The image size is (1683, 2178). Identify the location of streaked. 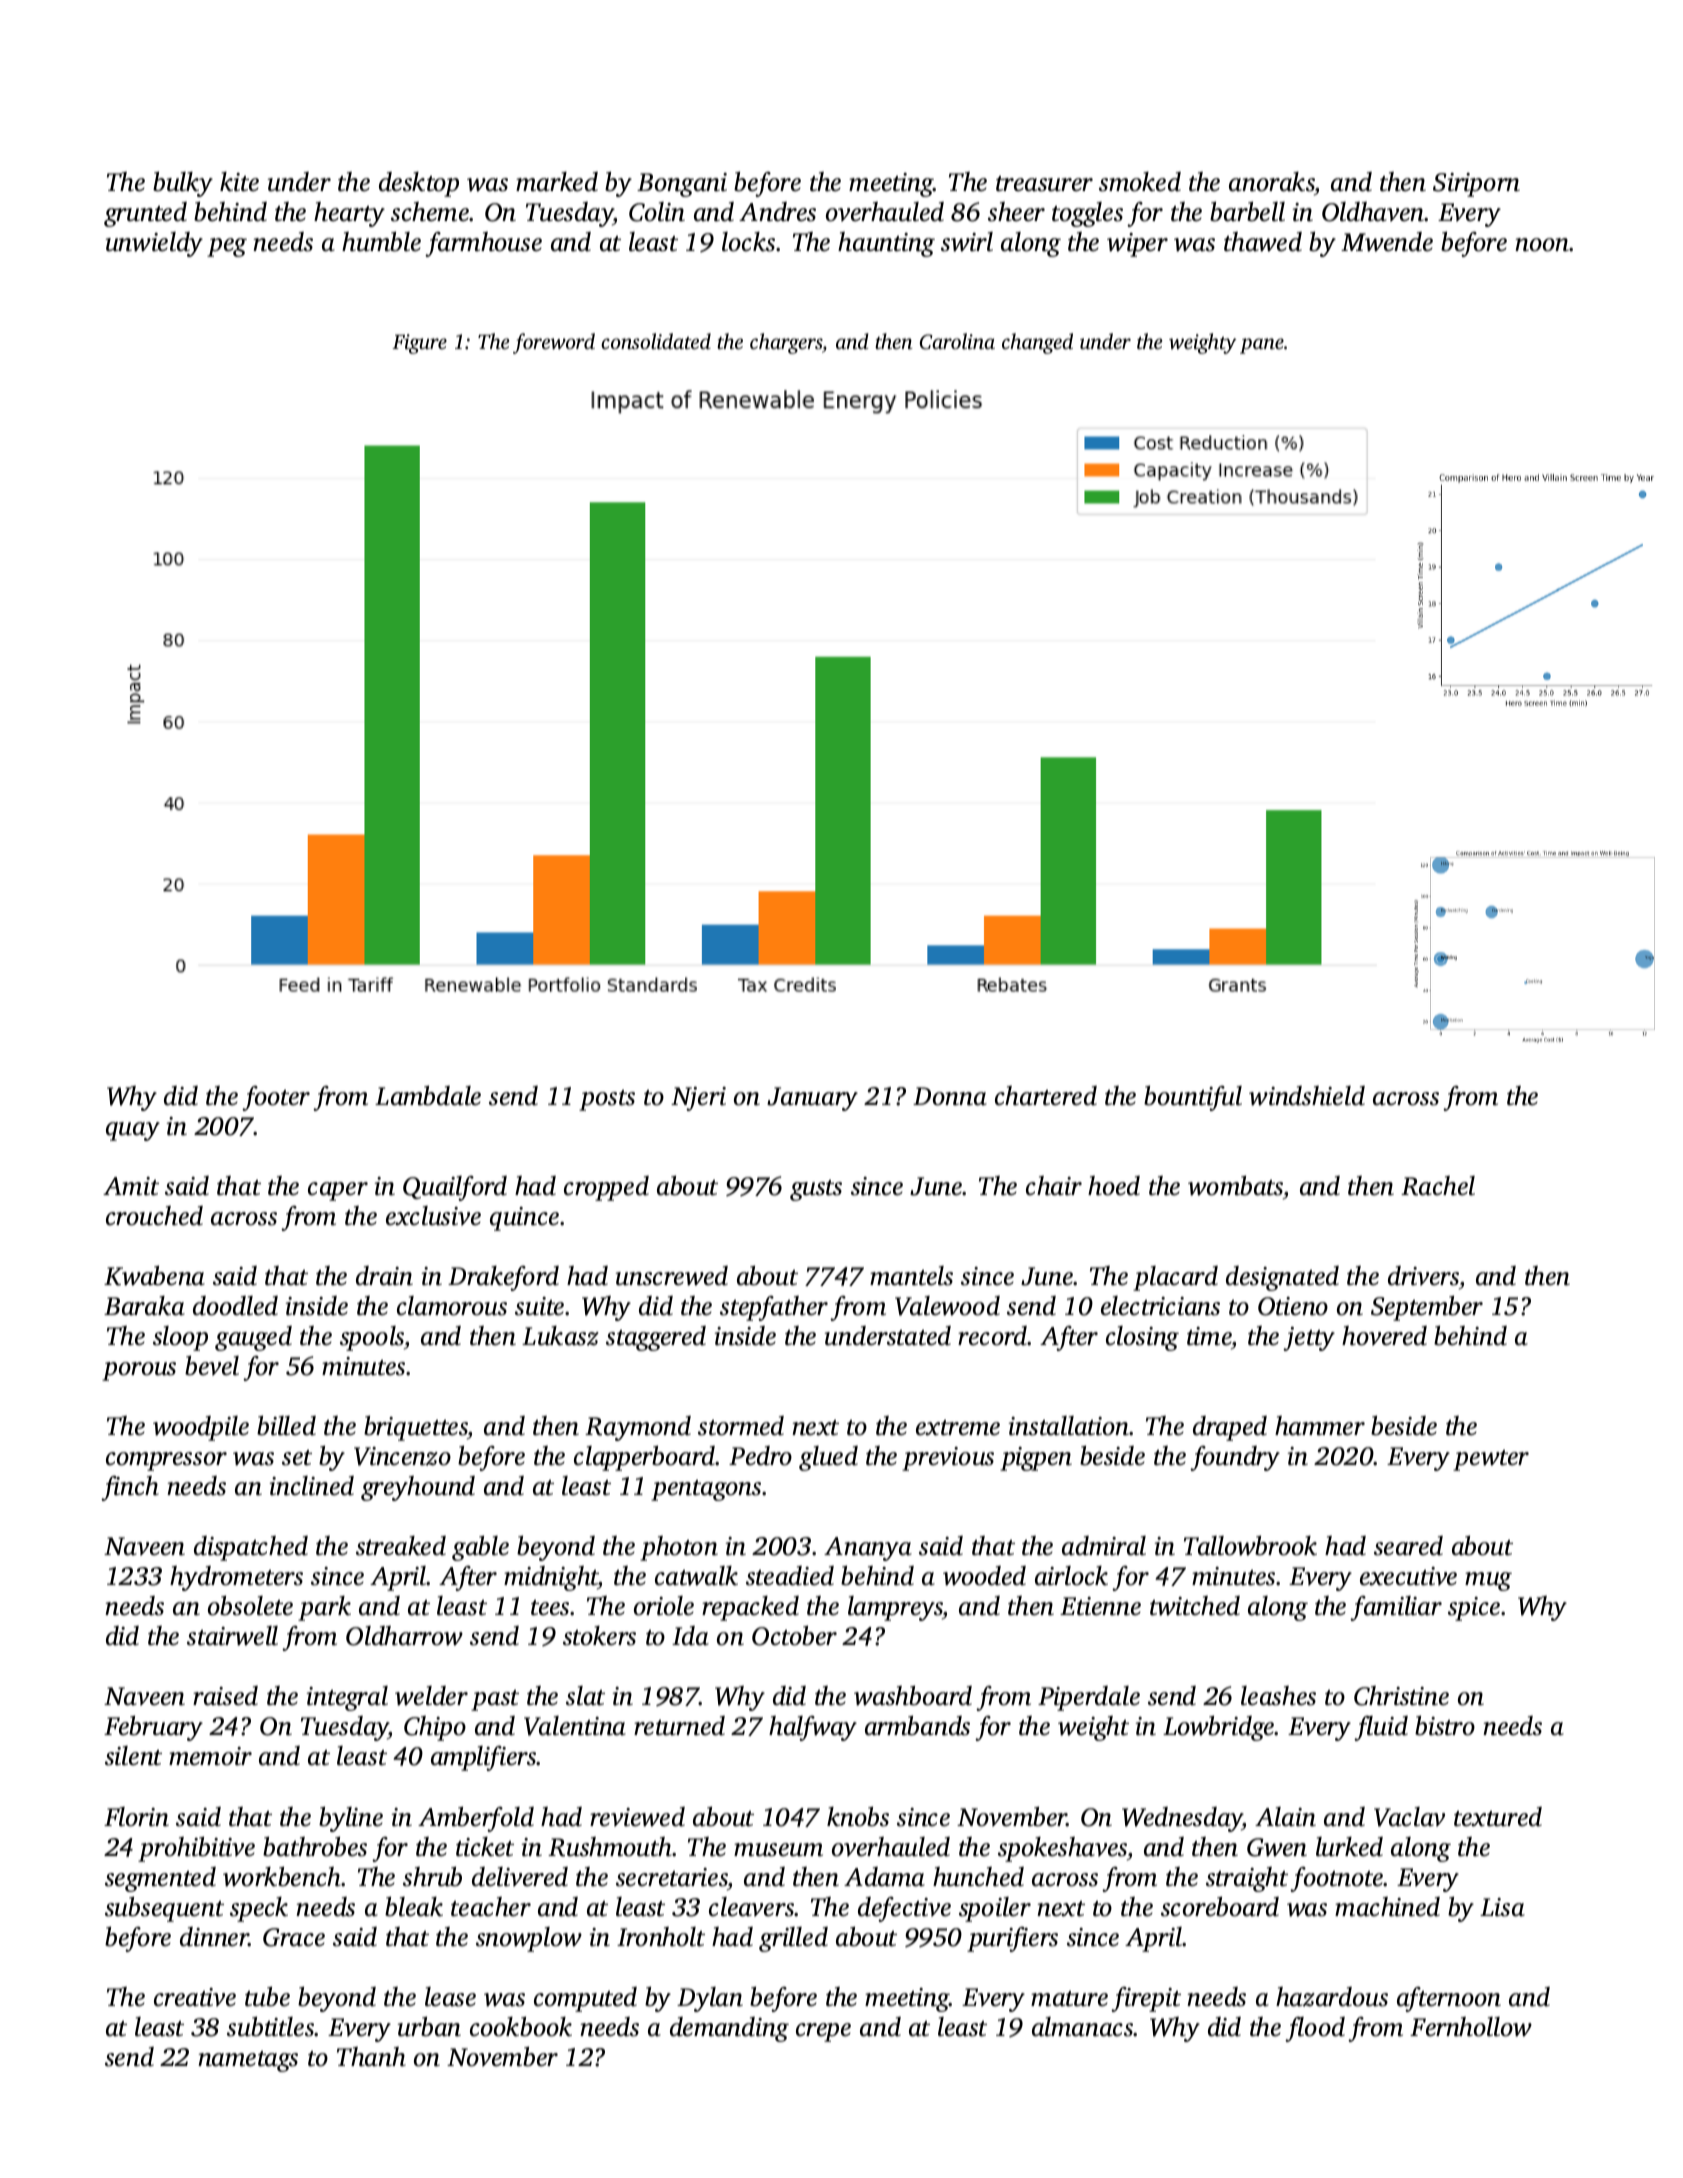
(401, 1546).
